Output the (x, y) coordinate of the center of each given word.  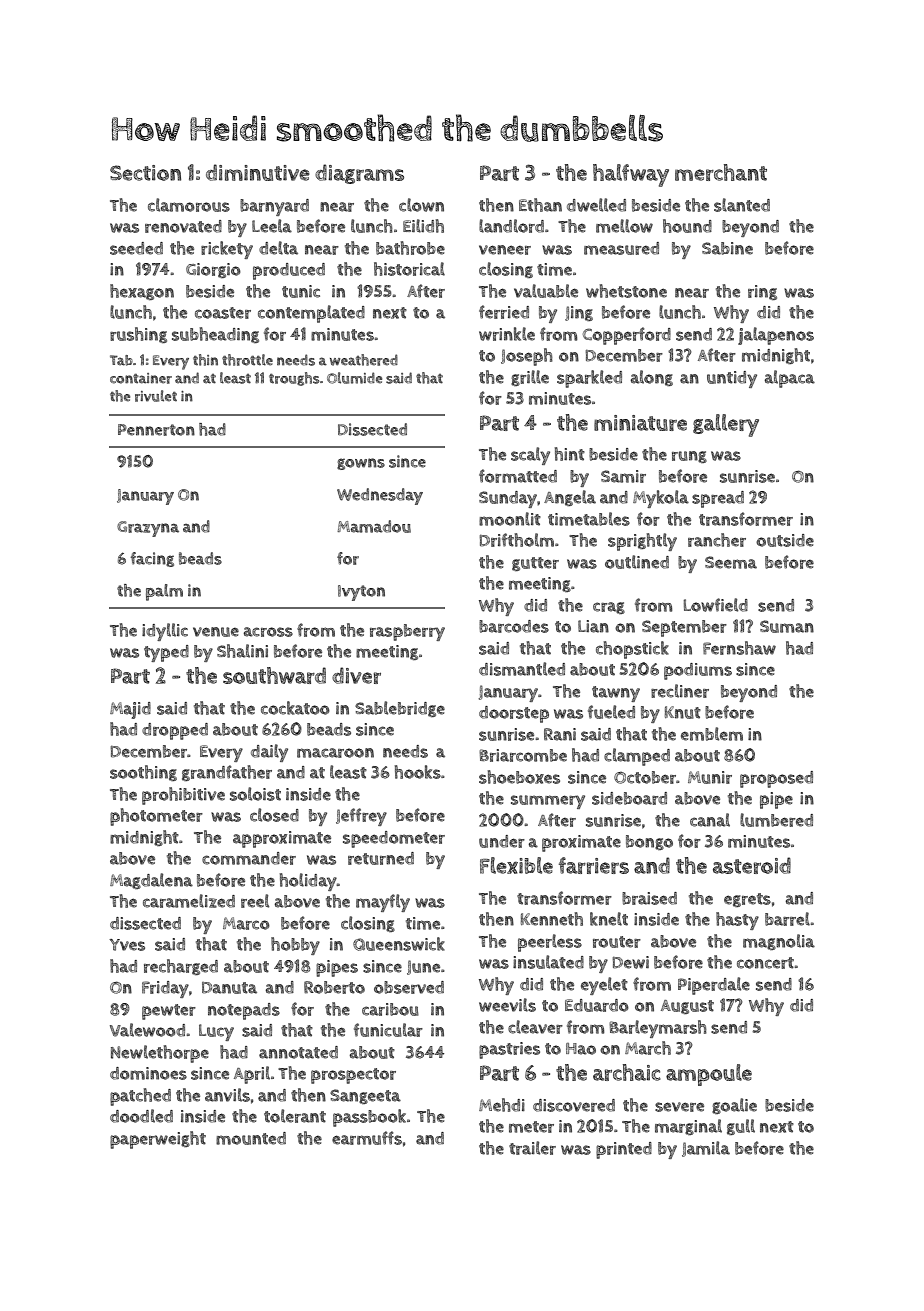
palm (164, 592)
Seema (731, 562)
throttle (247, 360)
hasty (737, 921)
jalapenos (776, 336)
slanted (742, 205)
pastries (509, 1050)
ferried (504, 312)
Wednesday (380, 496)
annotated (298, 1052)
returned (381, 858)
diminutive (258, 172)
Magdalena (151, 881)
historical (409, 269)
